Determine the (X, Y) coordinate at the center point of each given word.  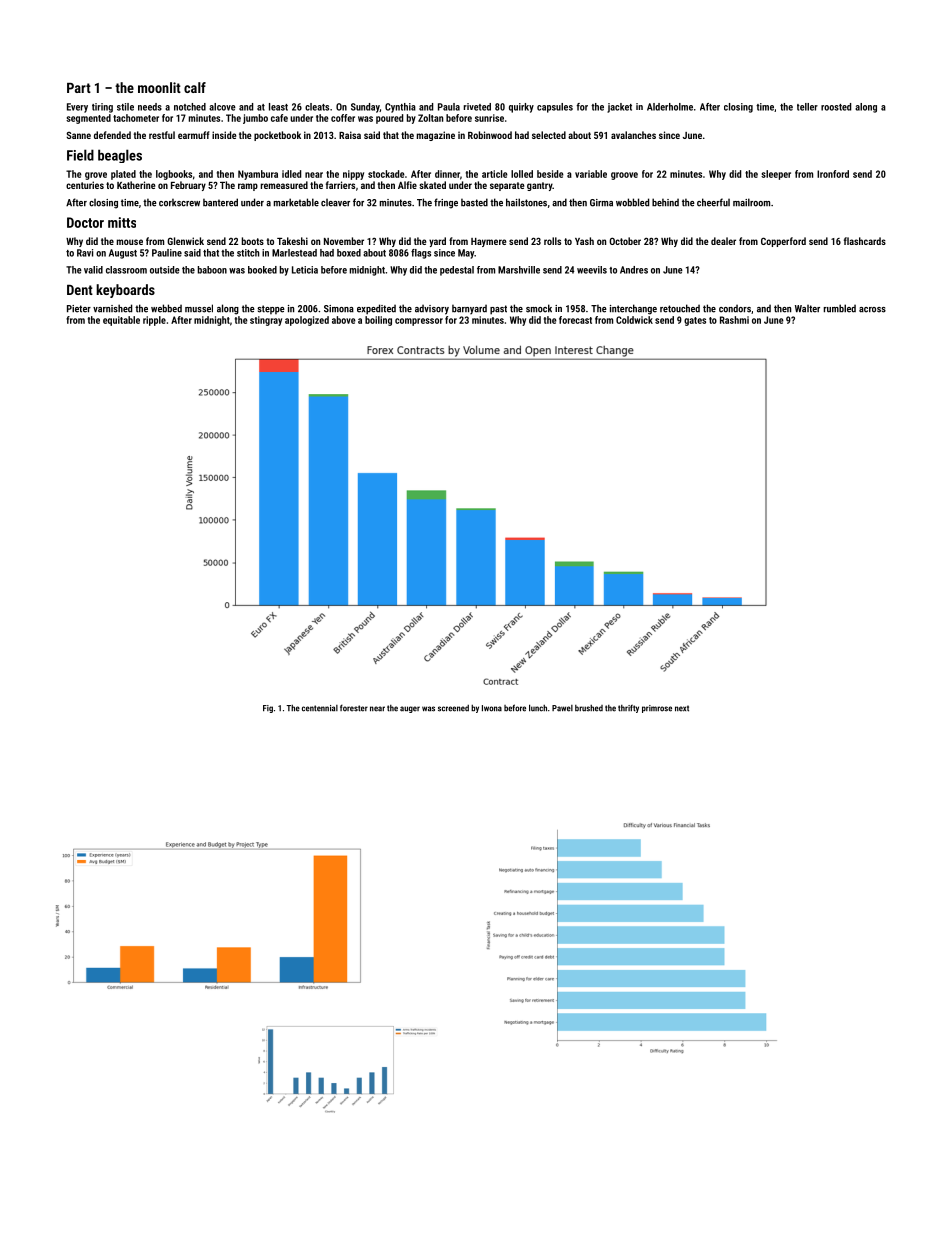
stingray (266, 321)
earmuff (194, 135)
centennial (320, 708)
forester (354, 708)
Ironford (833, 174)
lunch (538, 708)
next (682, 708)
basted (474, 202)
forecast (575, 320)
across (872, 310)
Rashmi (734, 320)
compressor (419, 322)
